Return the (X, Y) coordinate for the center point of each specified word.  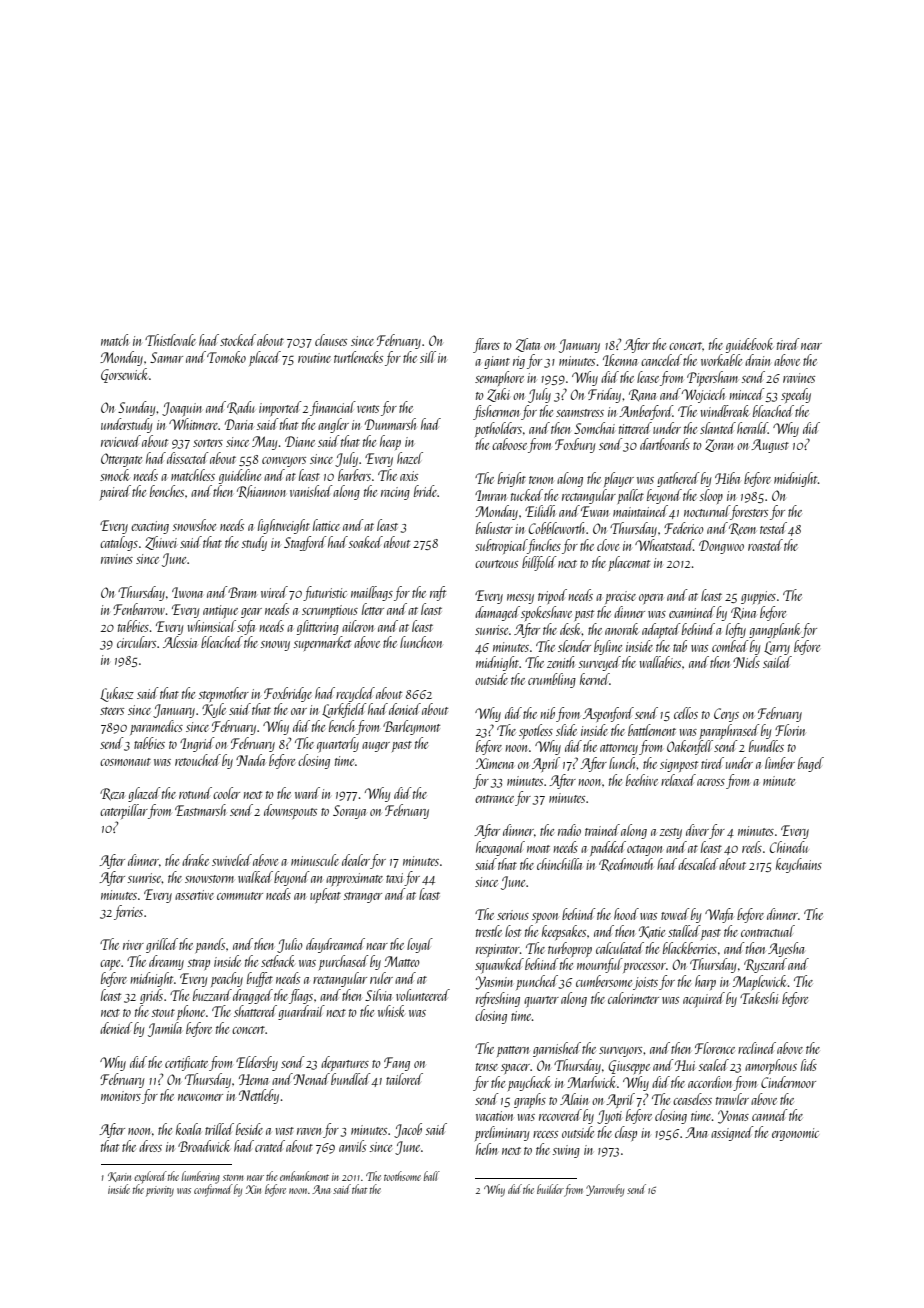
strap (198, 964)
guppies (758, 597)
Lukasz (117, 694)
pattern (513, 1051)
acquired (704, 999)
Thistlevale (170, 340)
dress (150, 1146)
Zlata (528, 345)
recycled (355, 694)
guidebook (749, 345)
